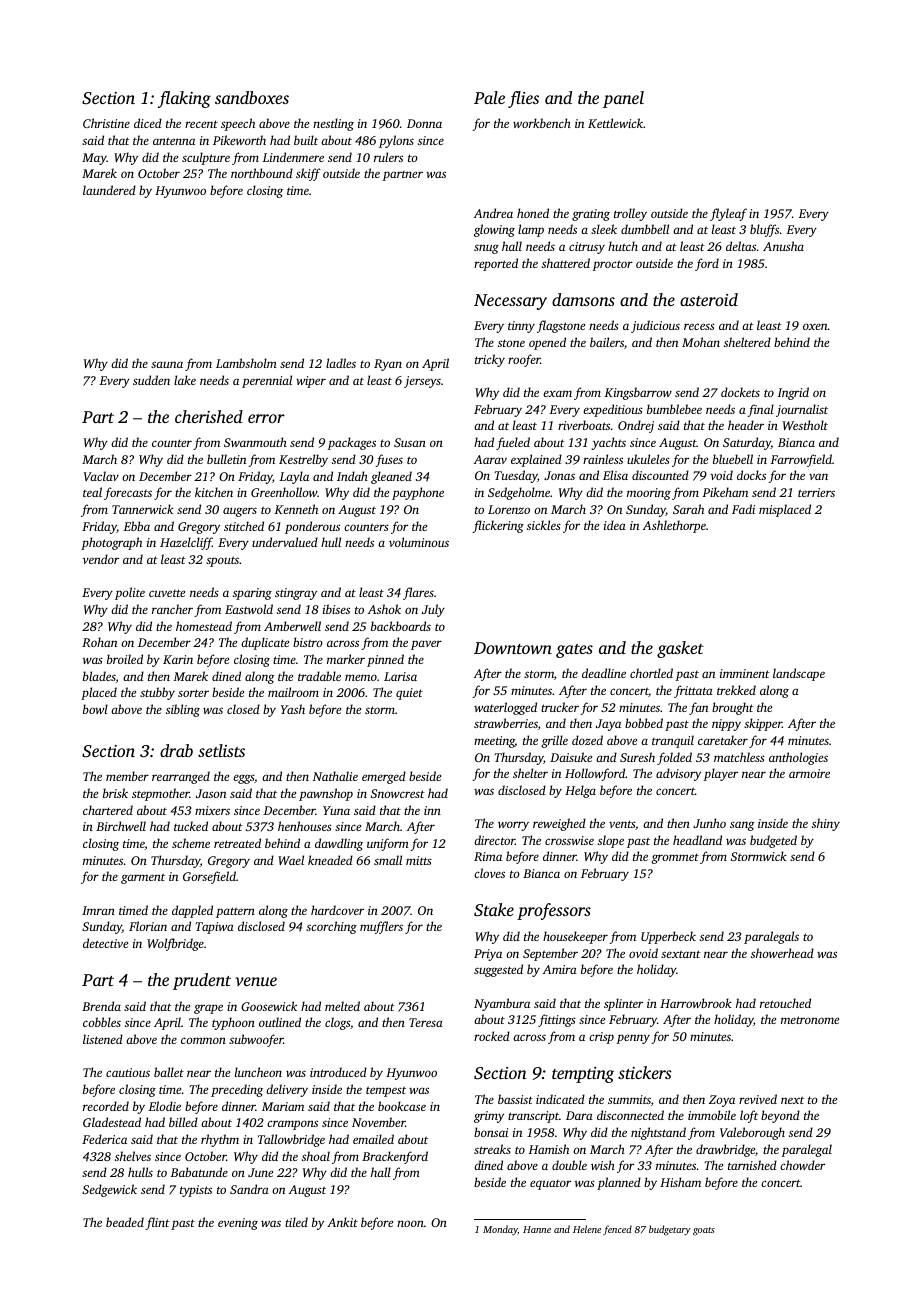 This screenshot has width=924, height=1308. What do you see at coordinates (668, 937) in the screenshot?
I see `Upperbeck` at bounding box center [668, 937].
